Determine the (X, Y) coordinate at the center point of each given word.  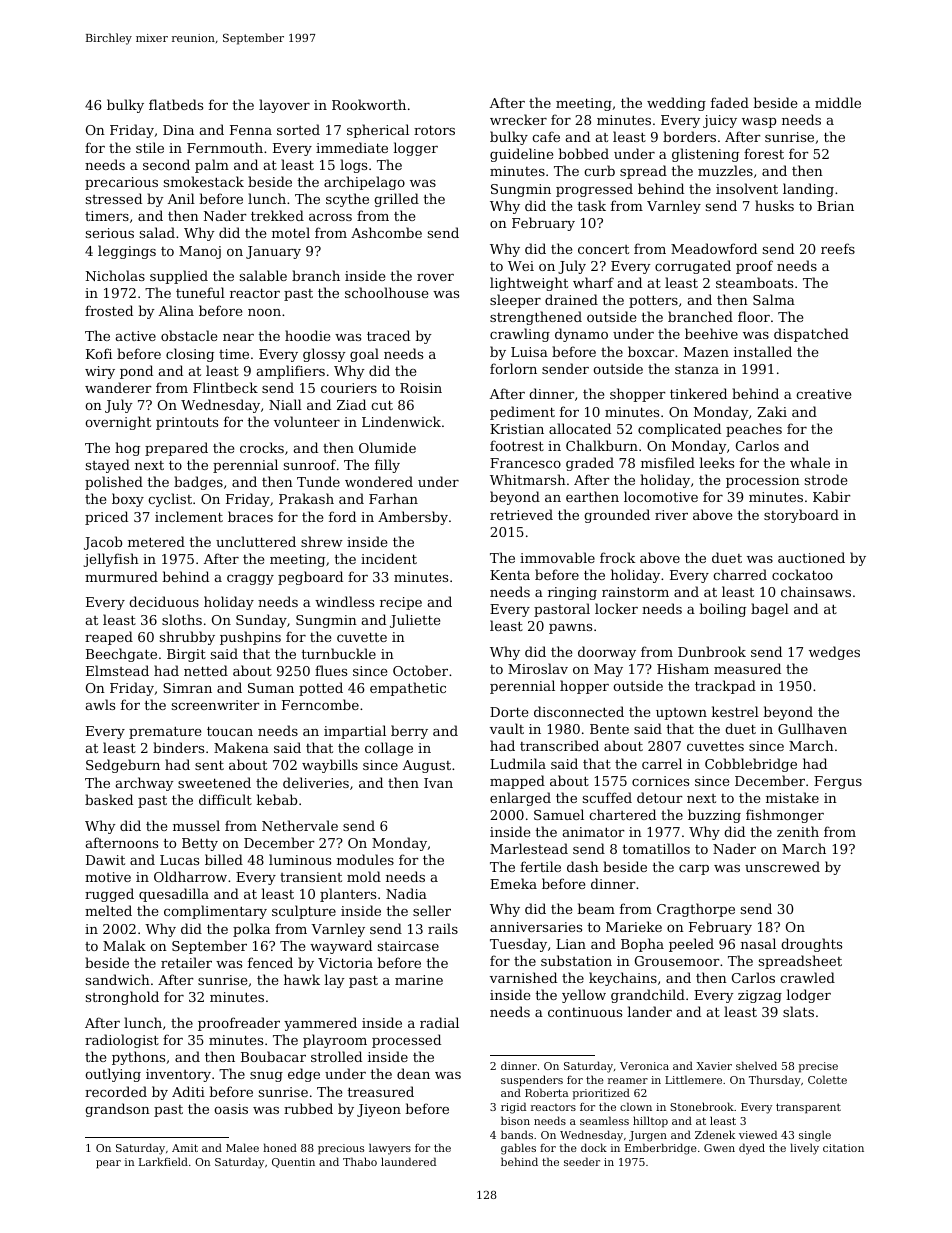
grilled (396, 200)
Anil (181, 198)
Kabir (832, 496)
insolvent (747, 188)
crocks (262, 447)
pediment (522, 413)
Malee (242, 1147)
